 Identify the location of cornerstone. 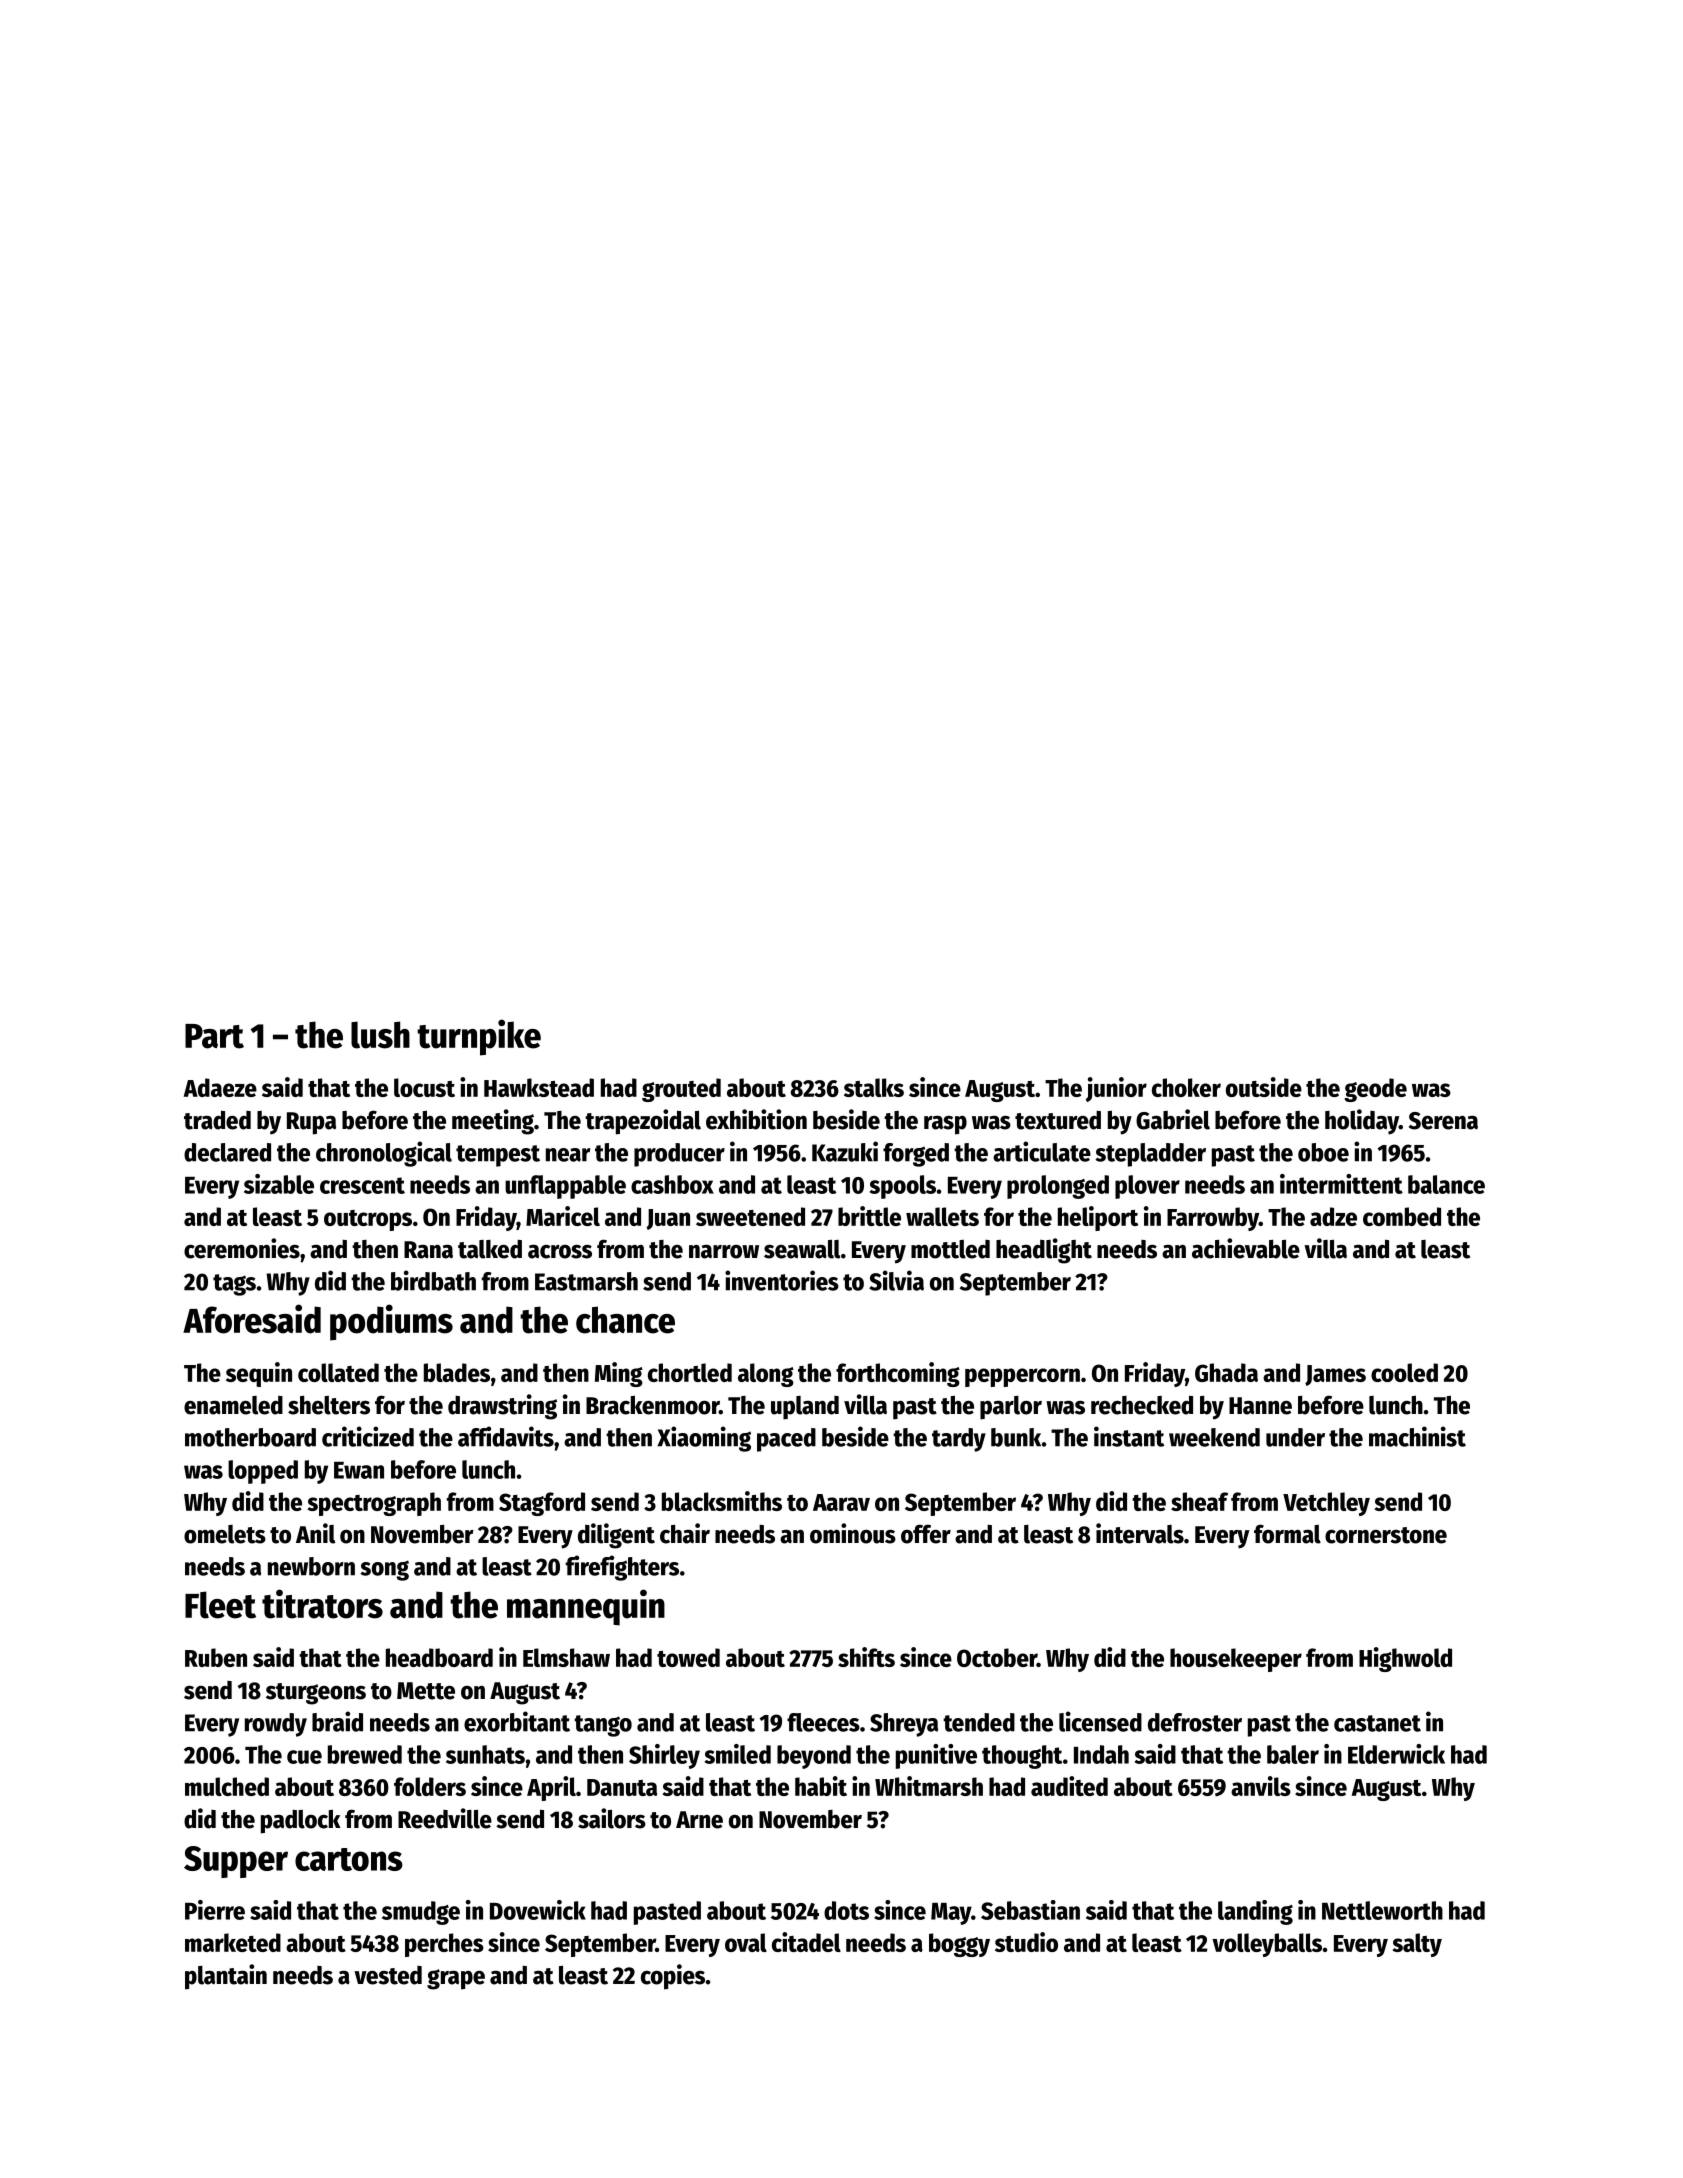
(1386, 1535).
